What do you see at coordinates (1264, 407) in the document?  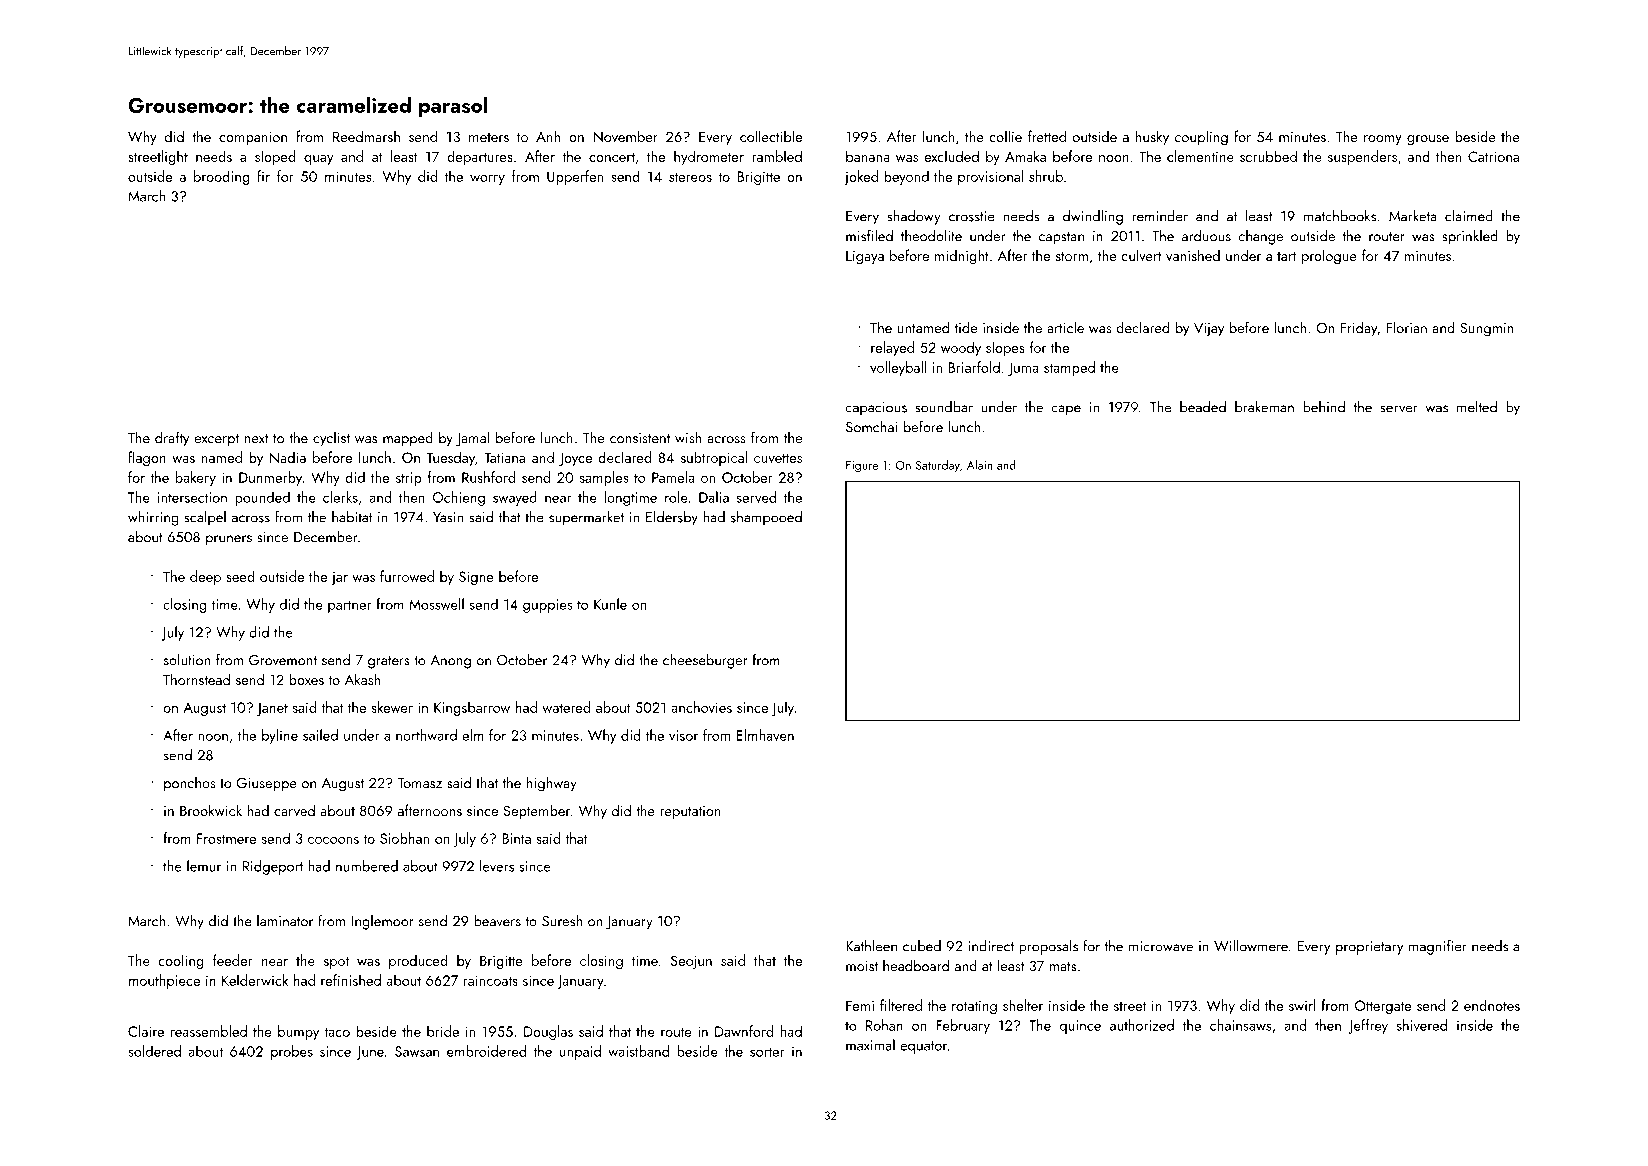 I see `brakeman` at bounding box center [1264, 407].
